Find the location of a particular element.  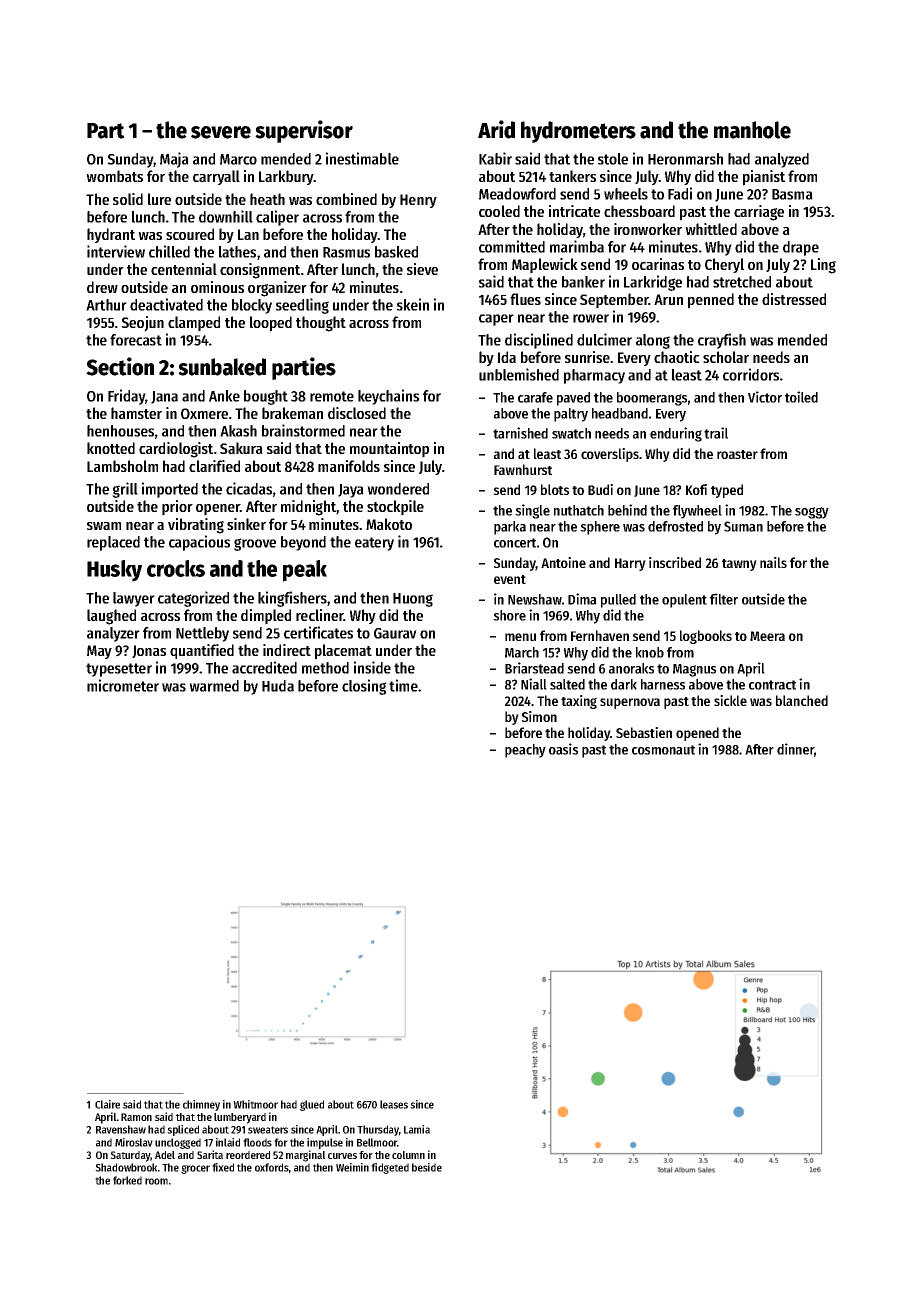

time is located at coordinates (403, 685).
